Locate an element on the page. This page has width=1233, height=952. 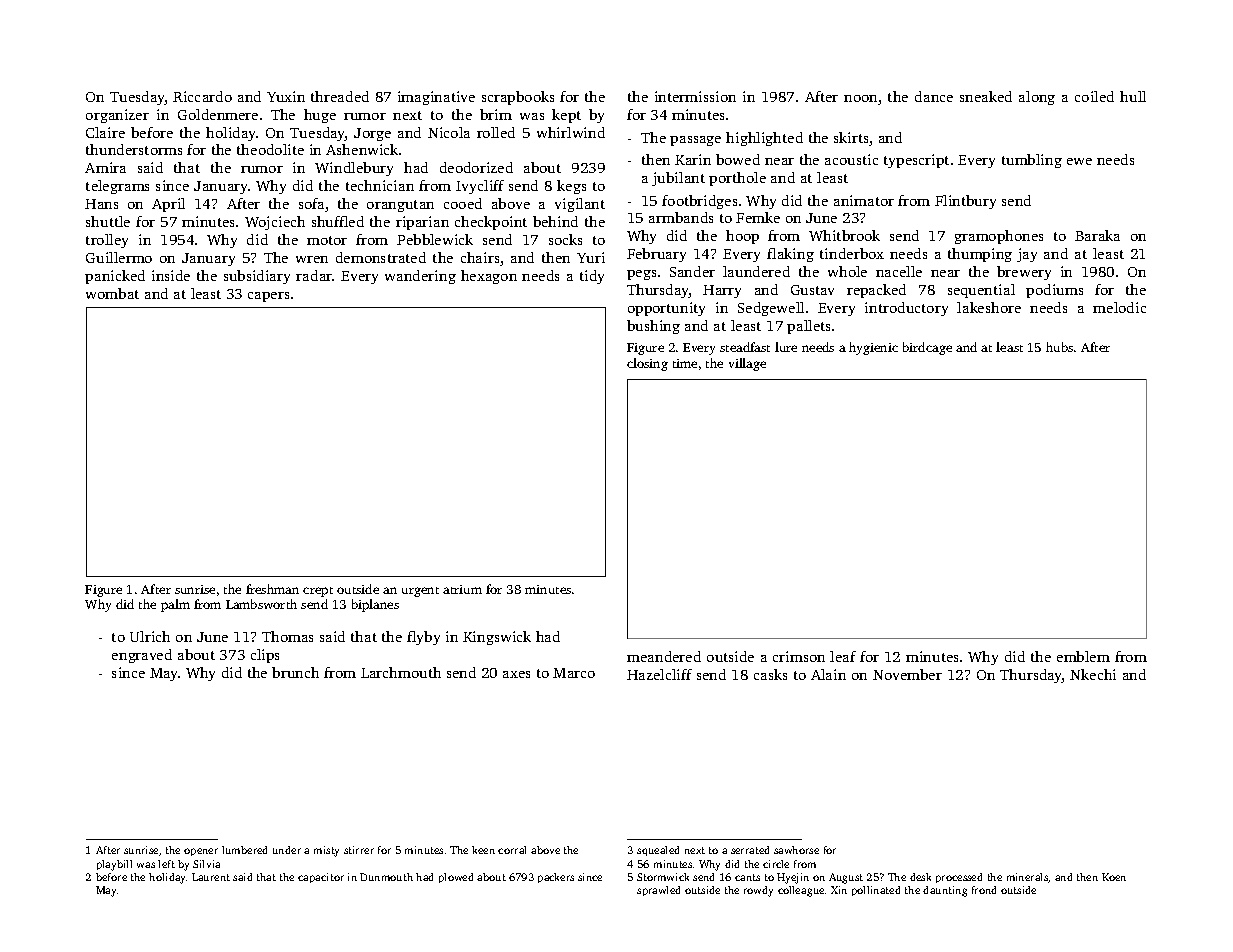
organizer is located at coordinates (117, 116).
